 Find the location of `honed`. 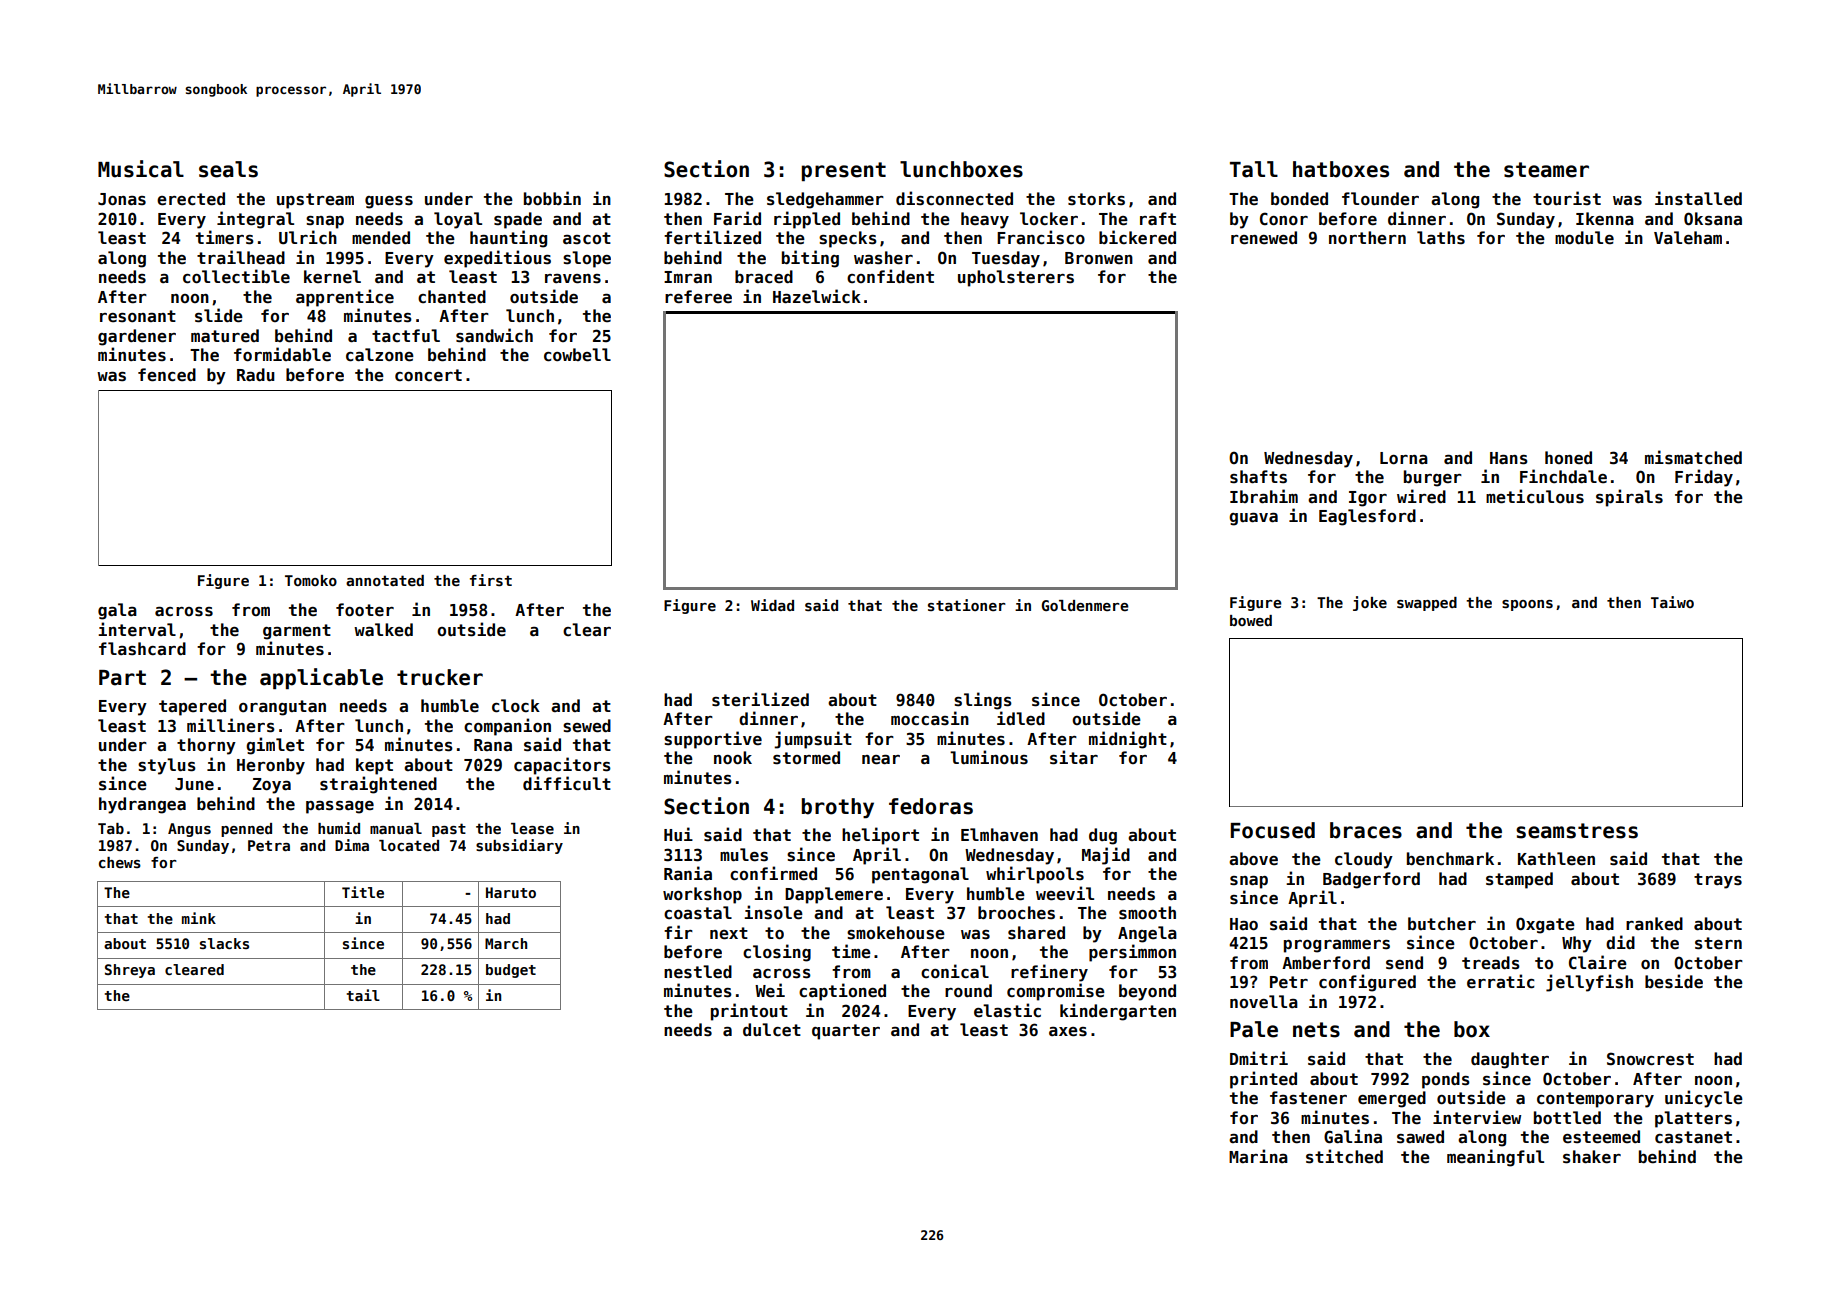

honed is located at coordinates (1568, 458).
